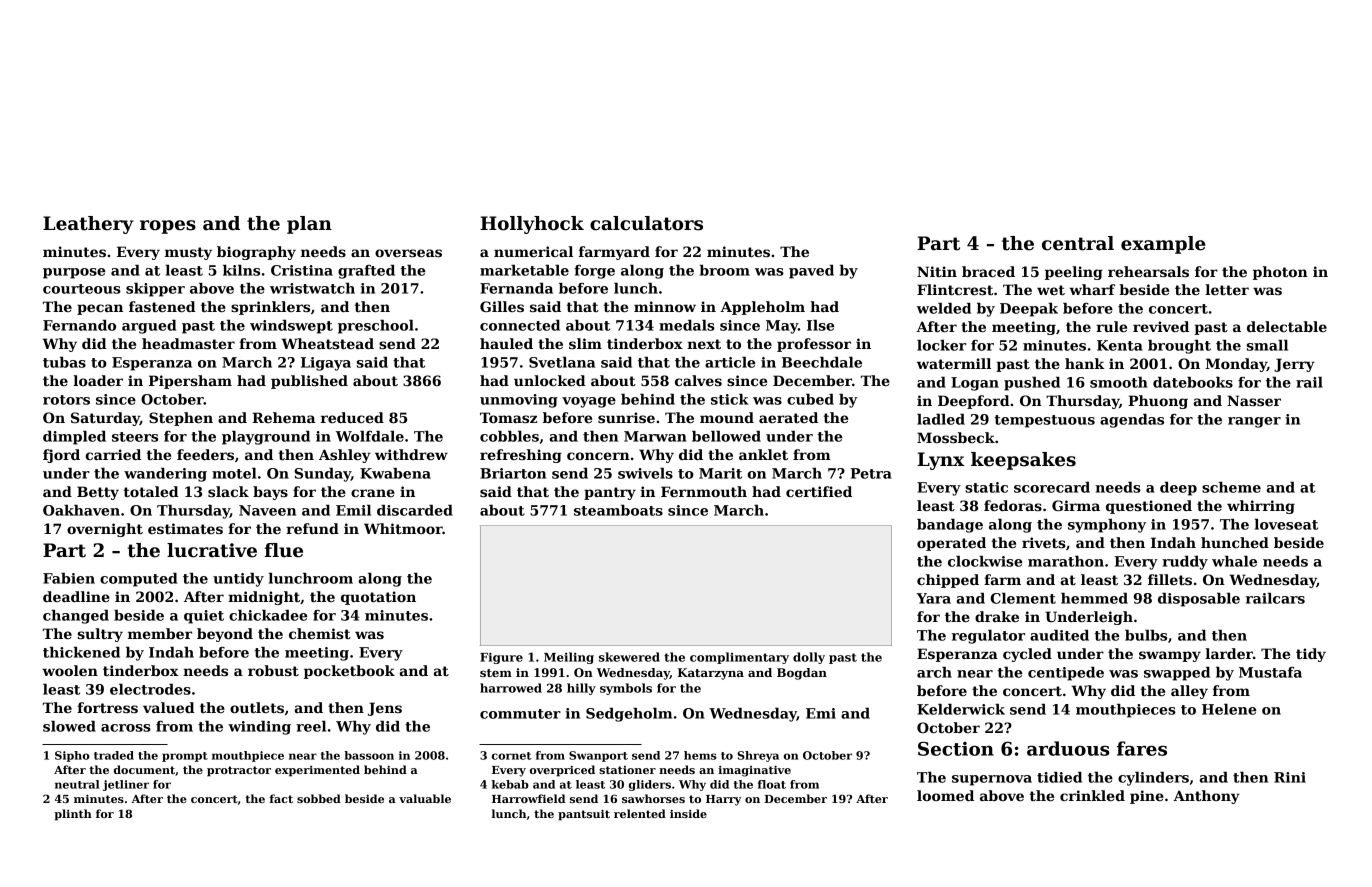 Image resolution: width=1372 pixels, height=887 pixels. I want to click on scheme, so click(1231, 487).
